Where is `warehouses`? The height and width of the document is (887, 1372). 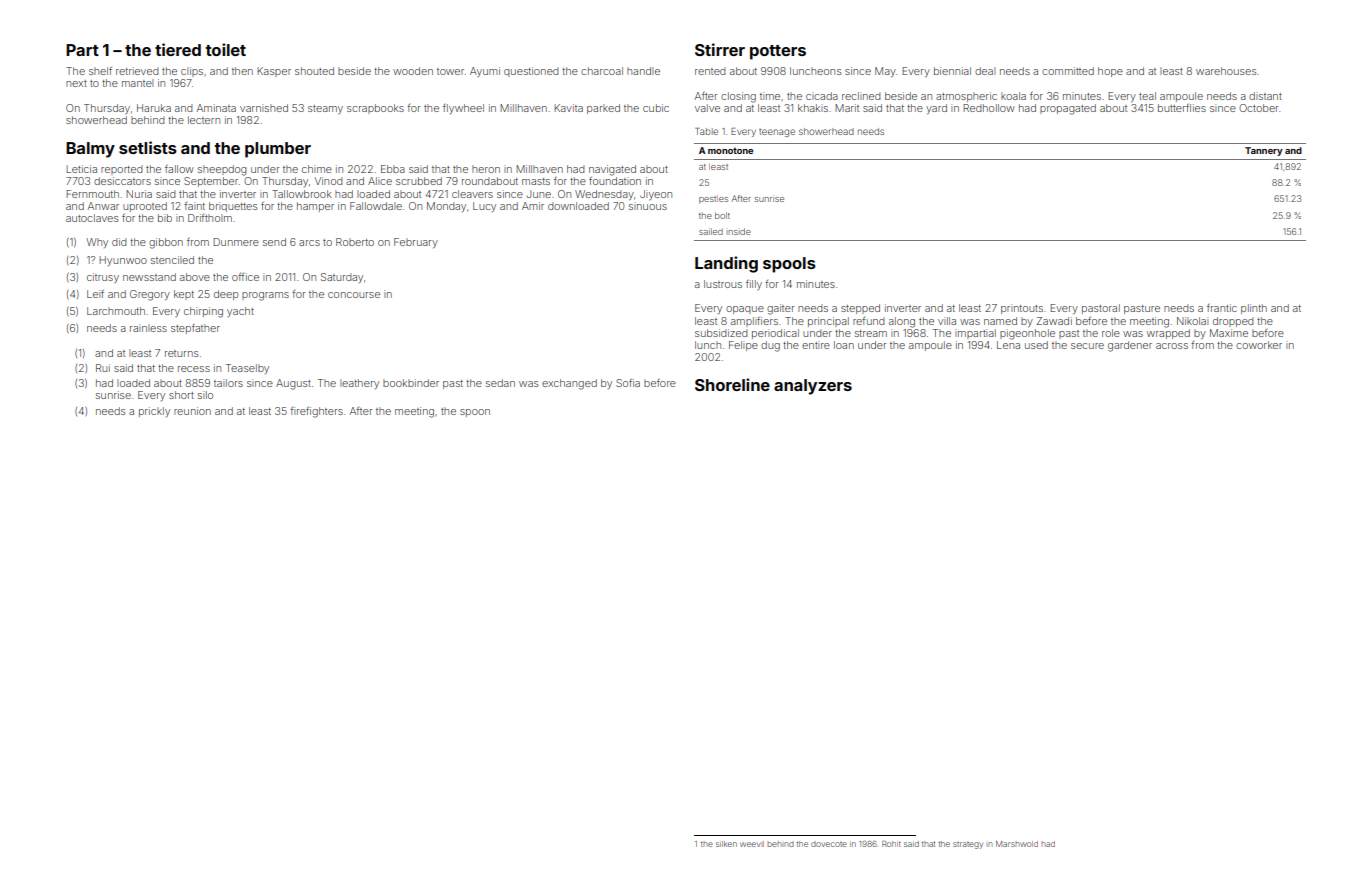
warehouses is located at coordinates (1226, 71).
